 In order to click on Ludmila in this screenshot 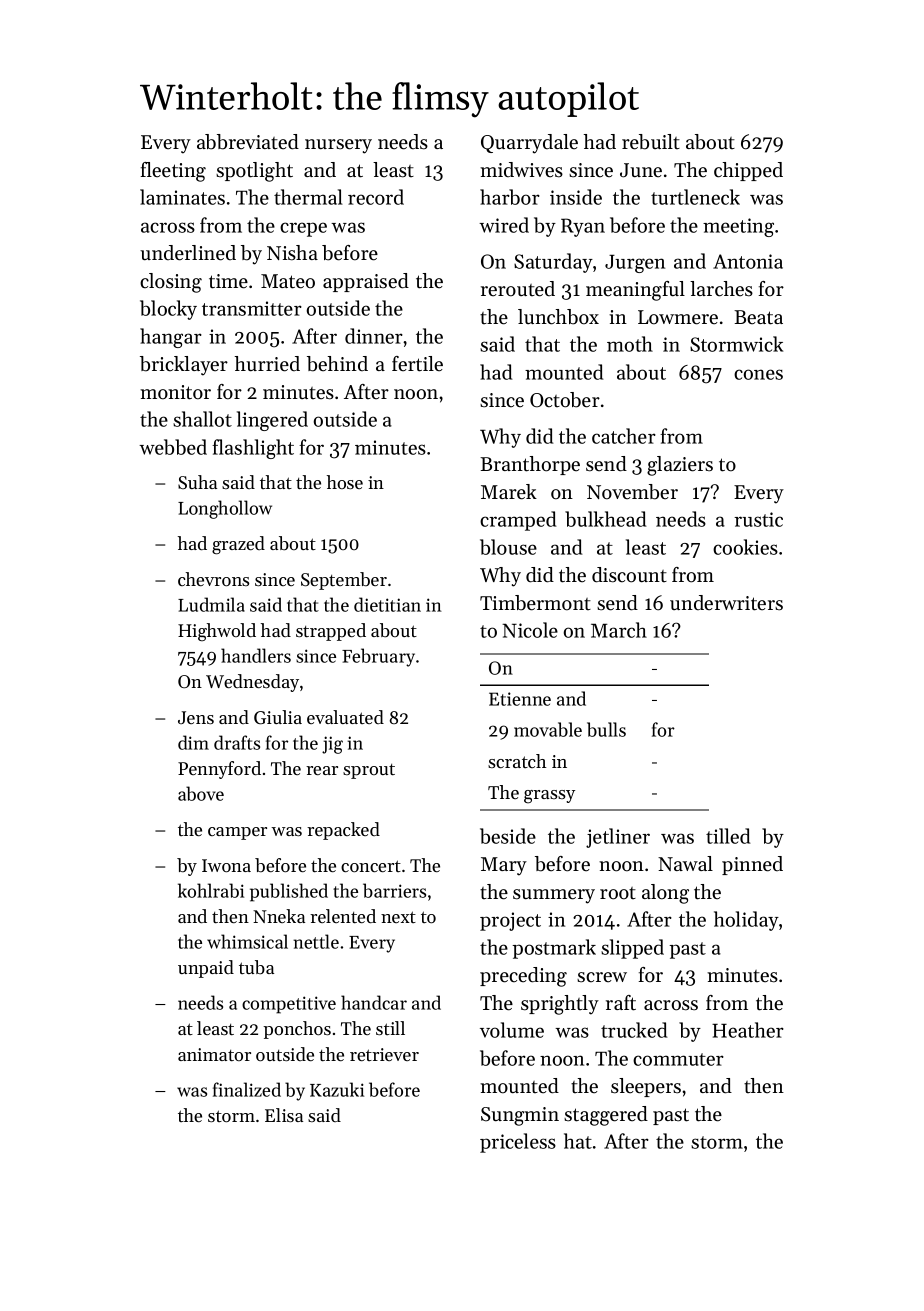, I will do `click(211, 604)`.
